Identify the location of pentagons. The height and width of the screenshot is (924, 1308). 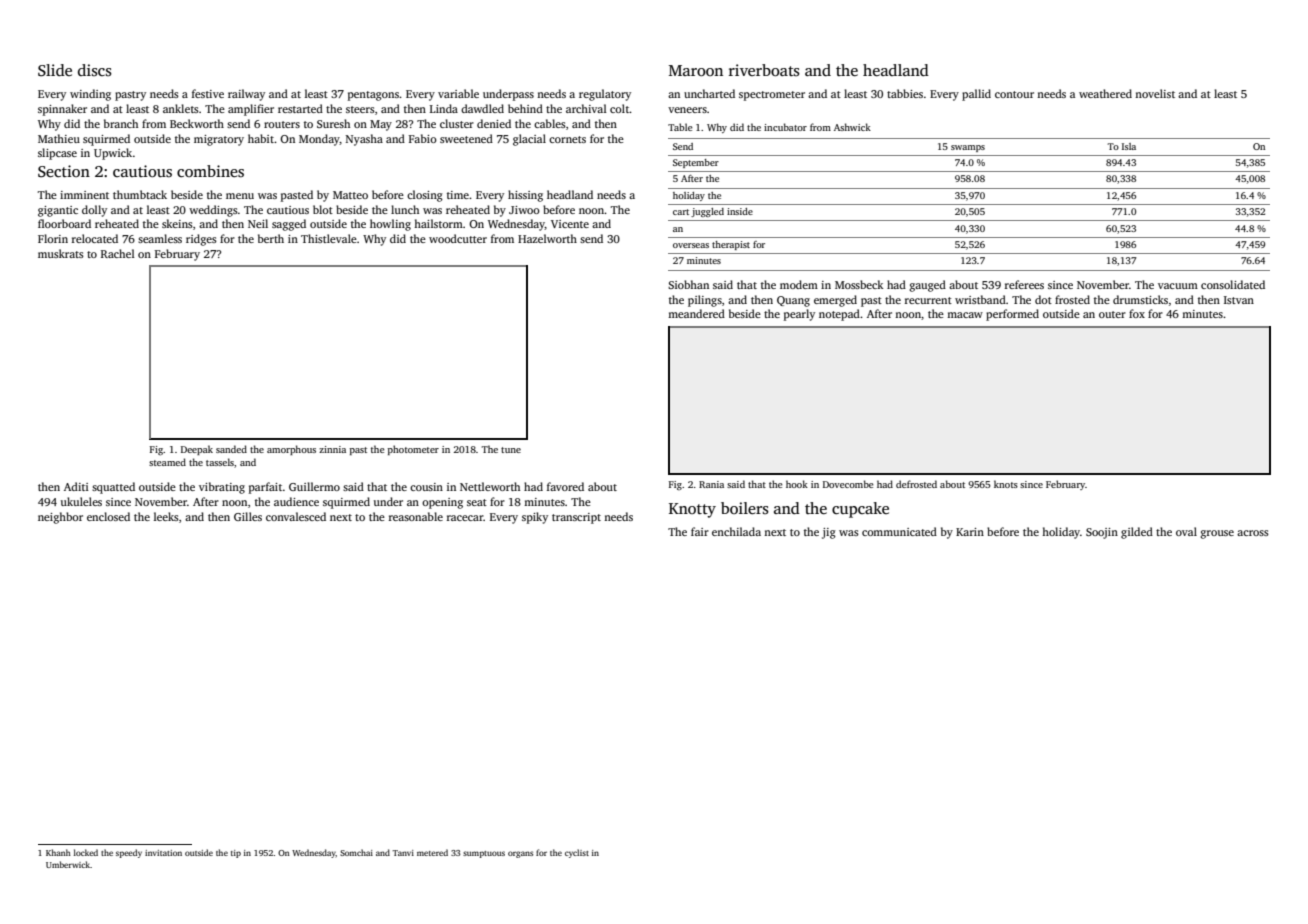
(373, 96).
